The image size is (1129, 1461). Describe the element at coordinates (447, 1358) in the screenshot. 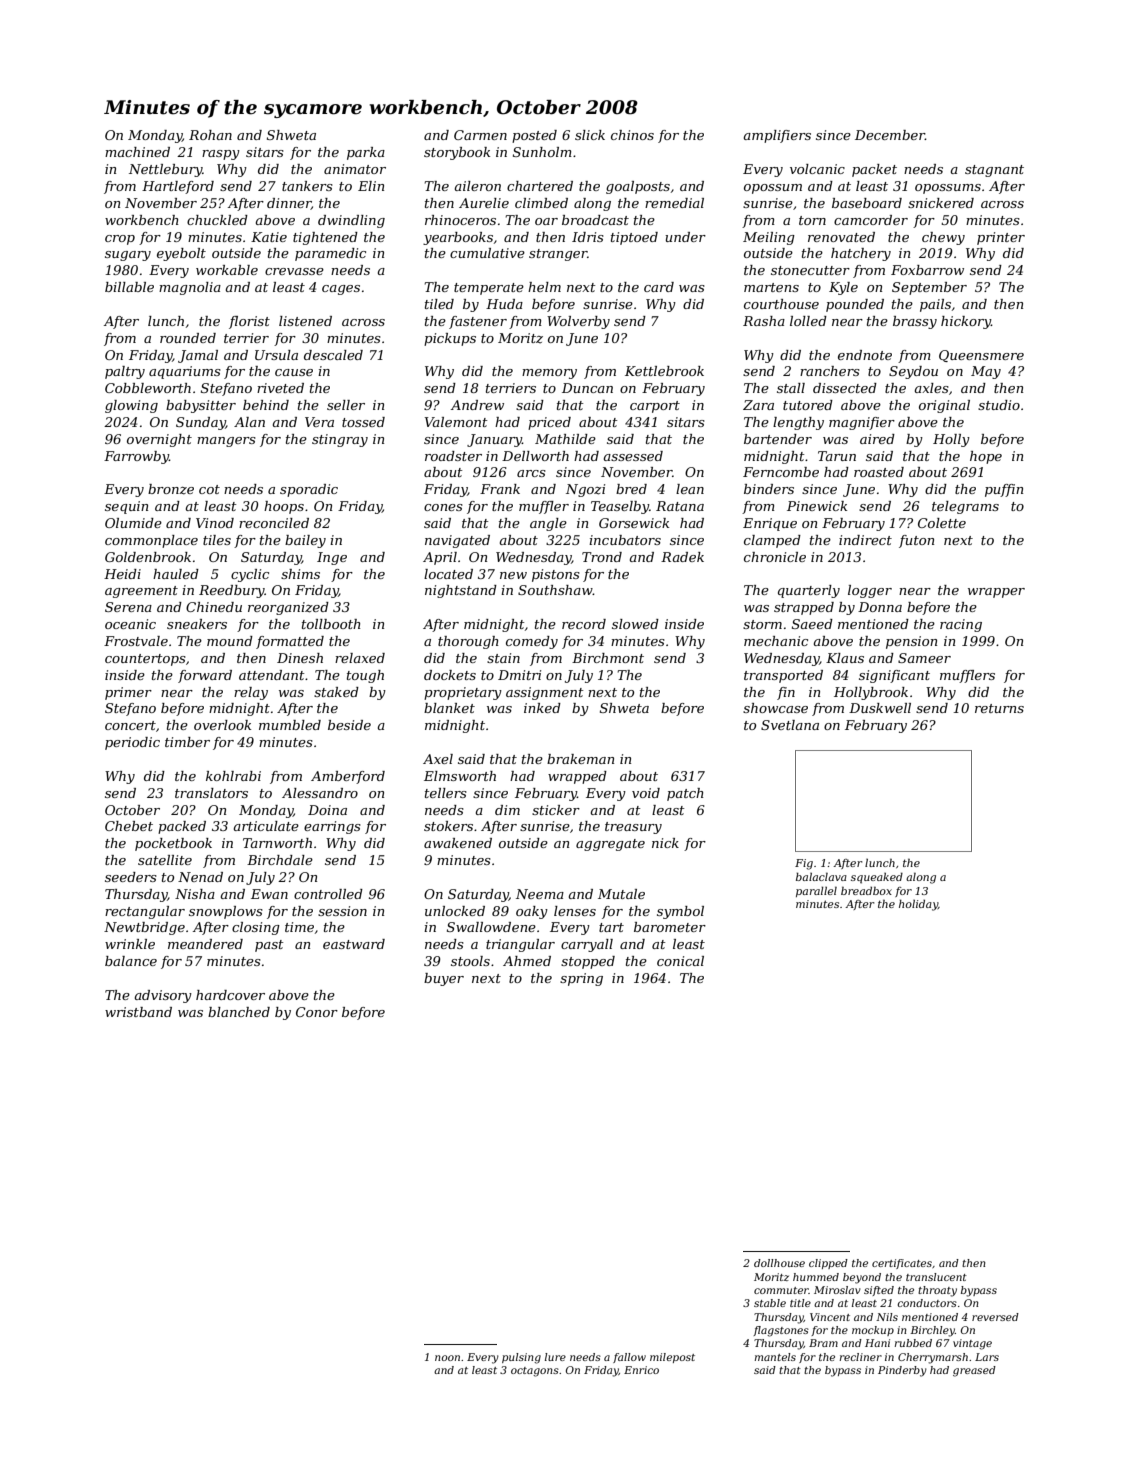

I see `noon` at that location.
